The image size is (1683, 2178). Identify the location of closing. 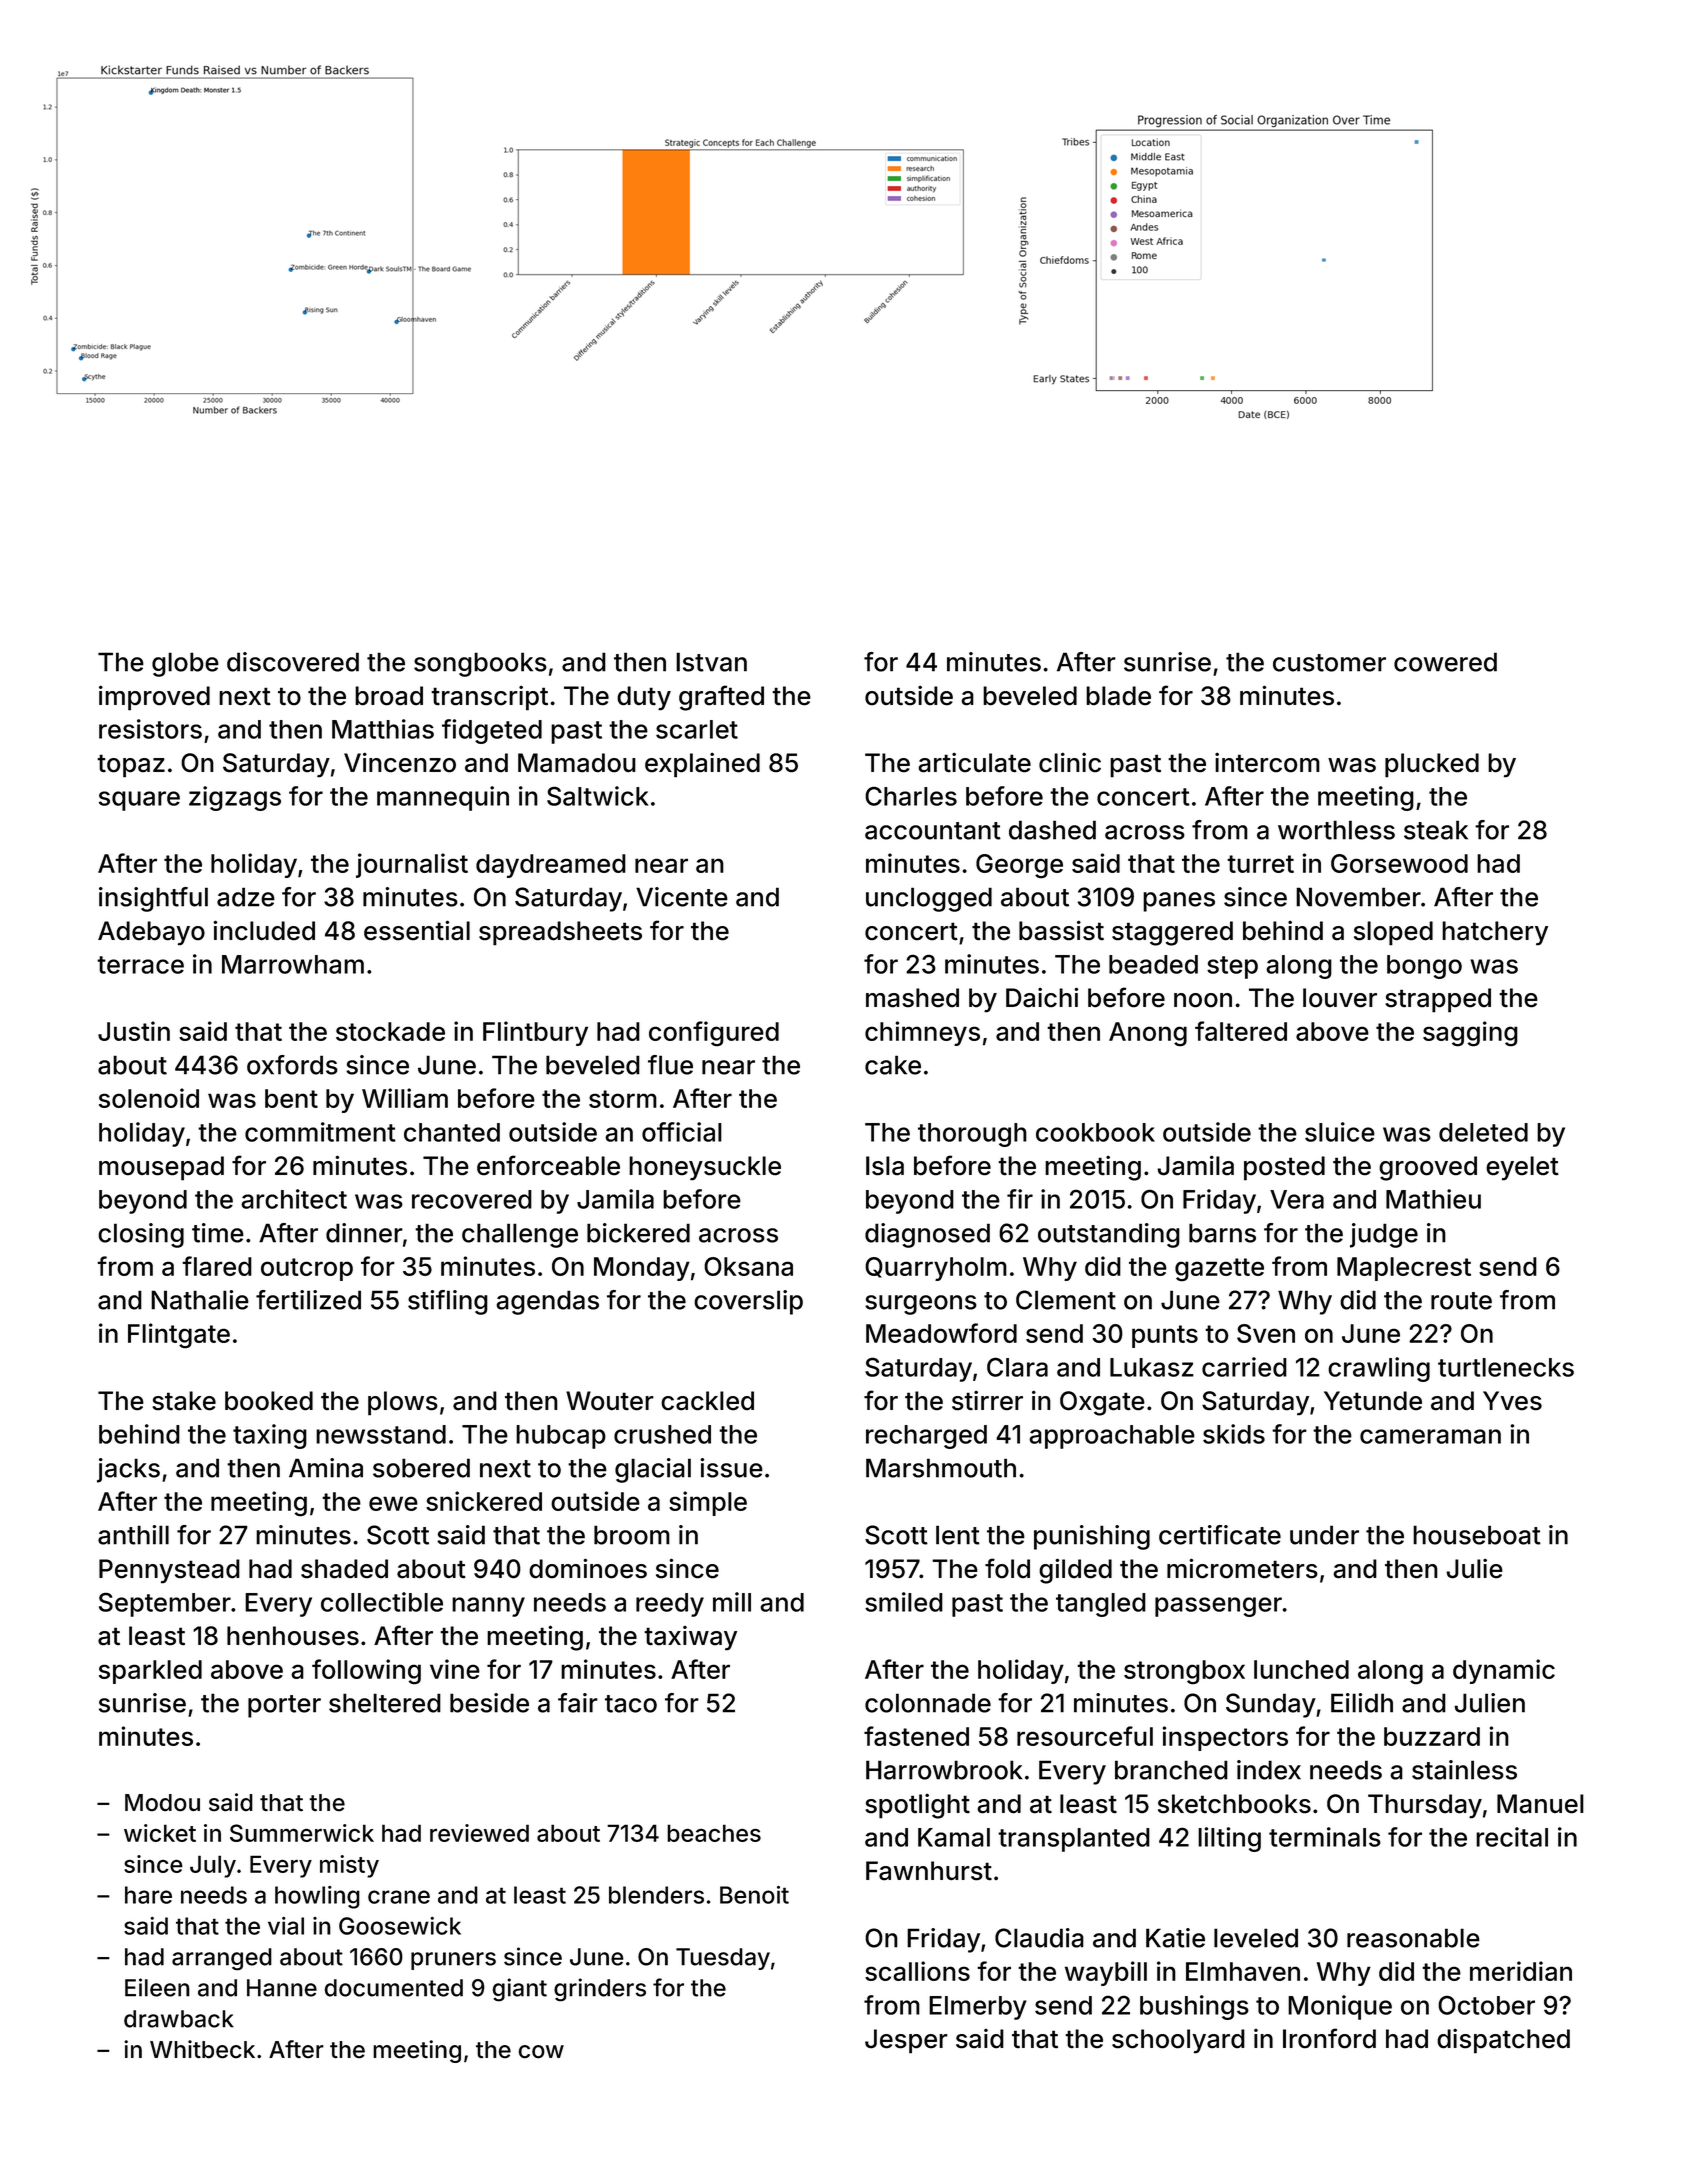
(141, 1235).
